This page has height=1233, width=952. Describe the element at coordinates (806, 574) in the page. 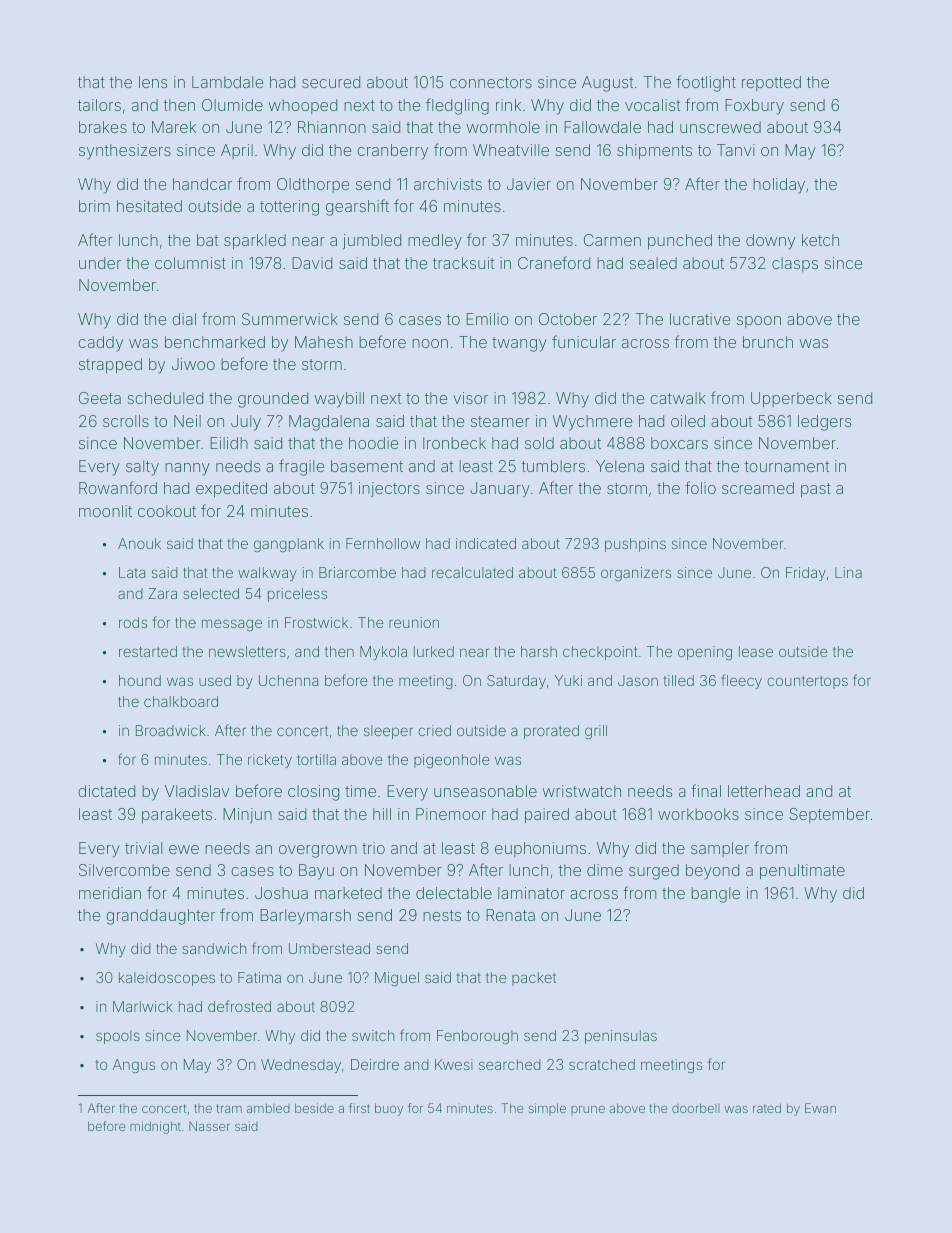

I see `Friday` at that location.
